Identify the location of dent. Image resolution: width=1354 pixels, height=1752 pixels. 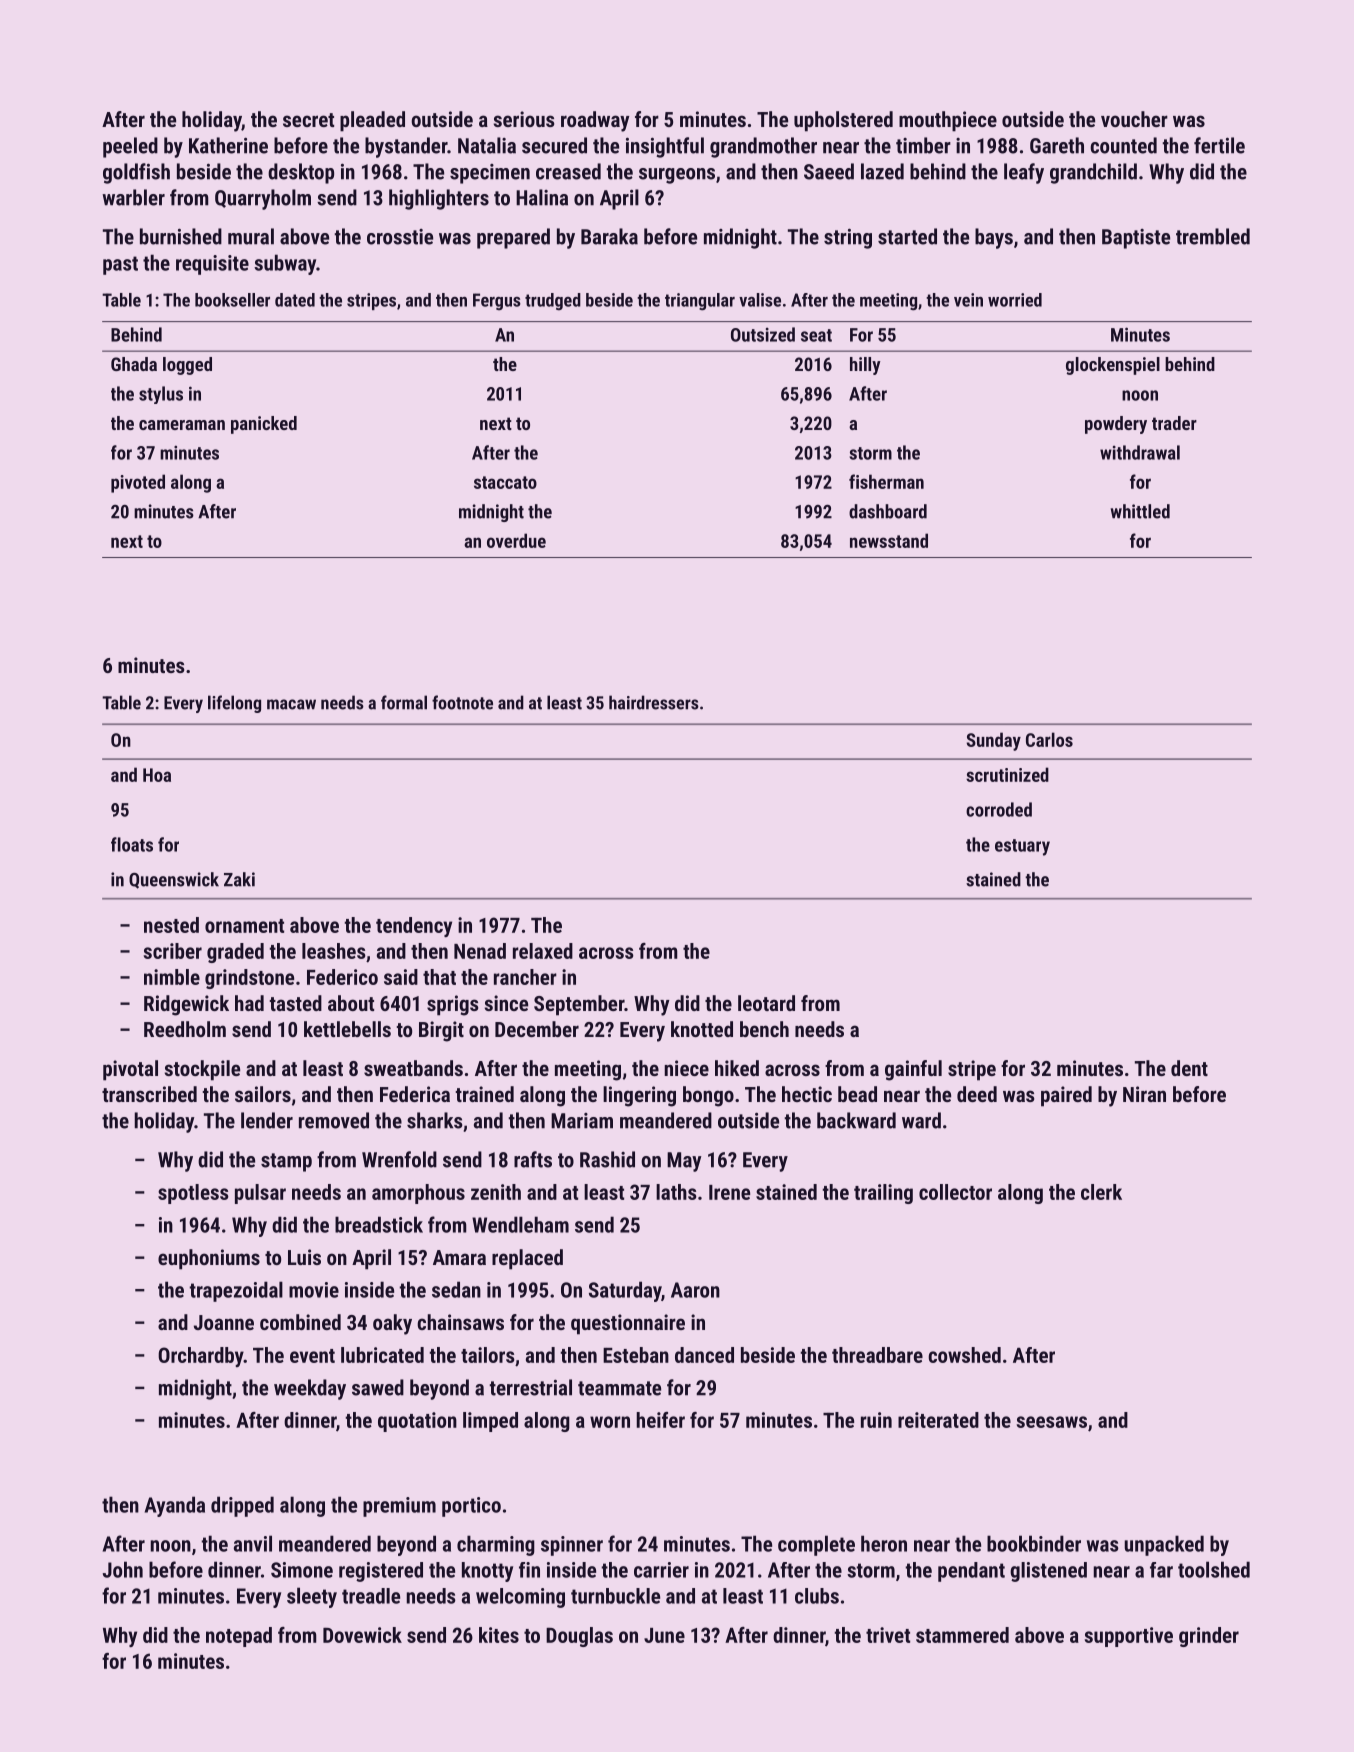
(1189, 1068).
